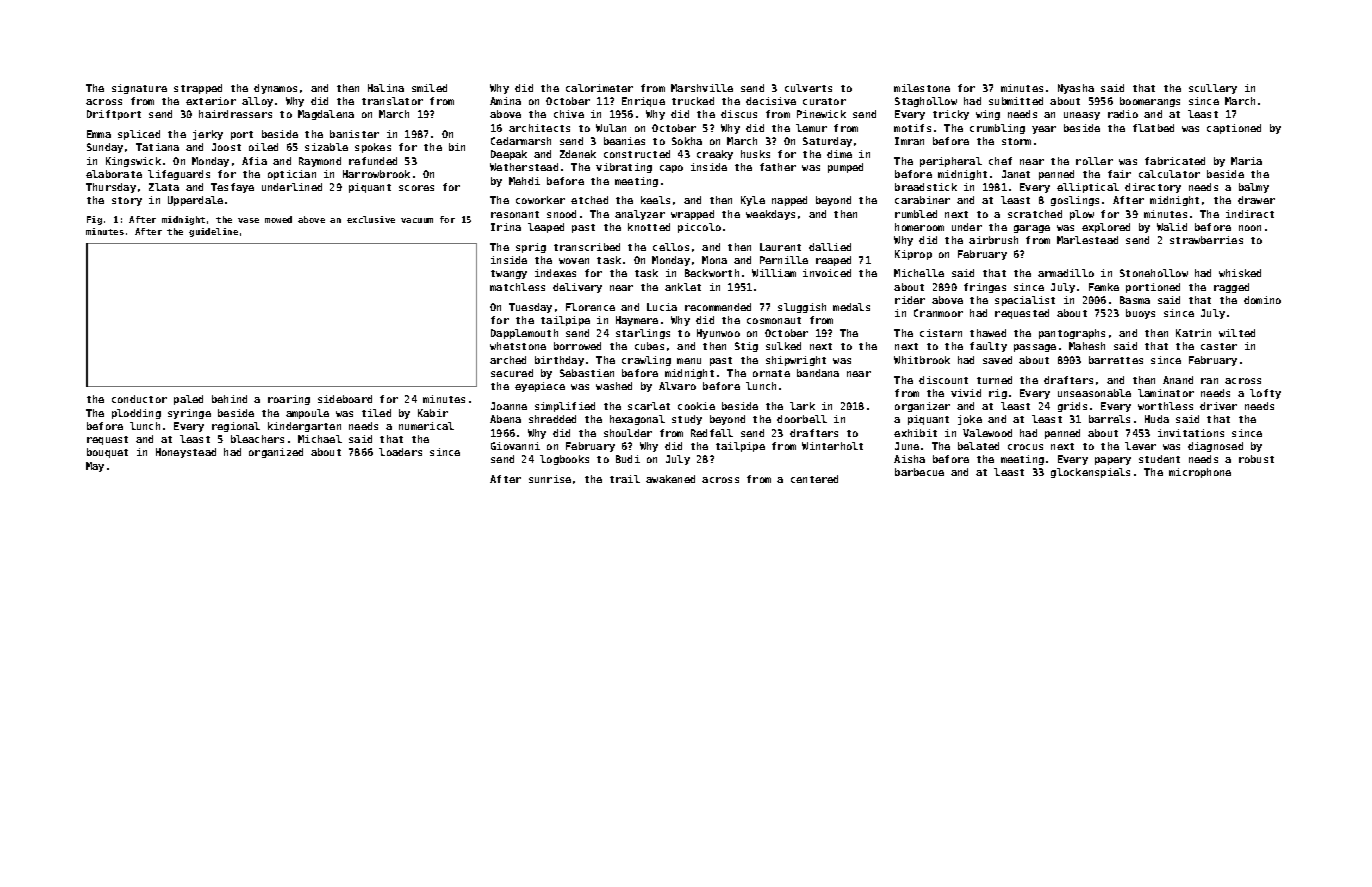  I want to click on Halina, so click(386, 88).
